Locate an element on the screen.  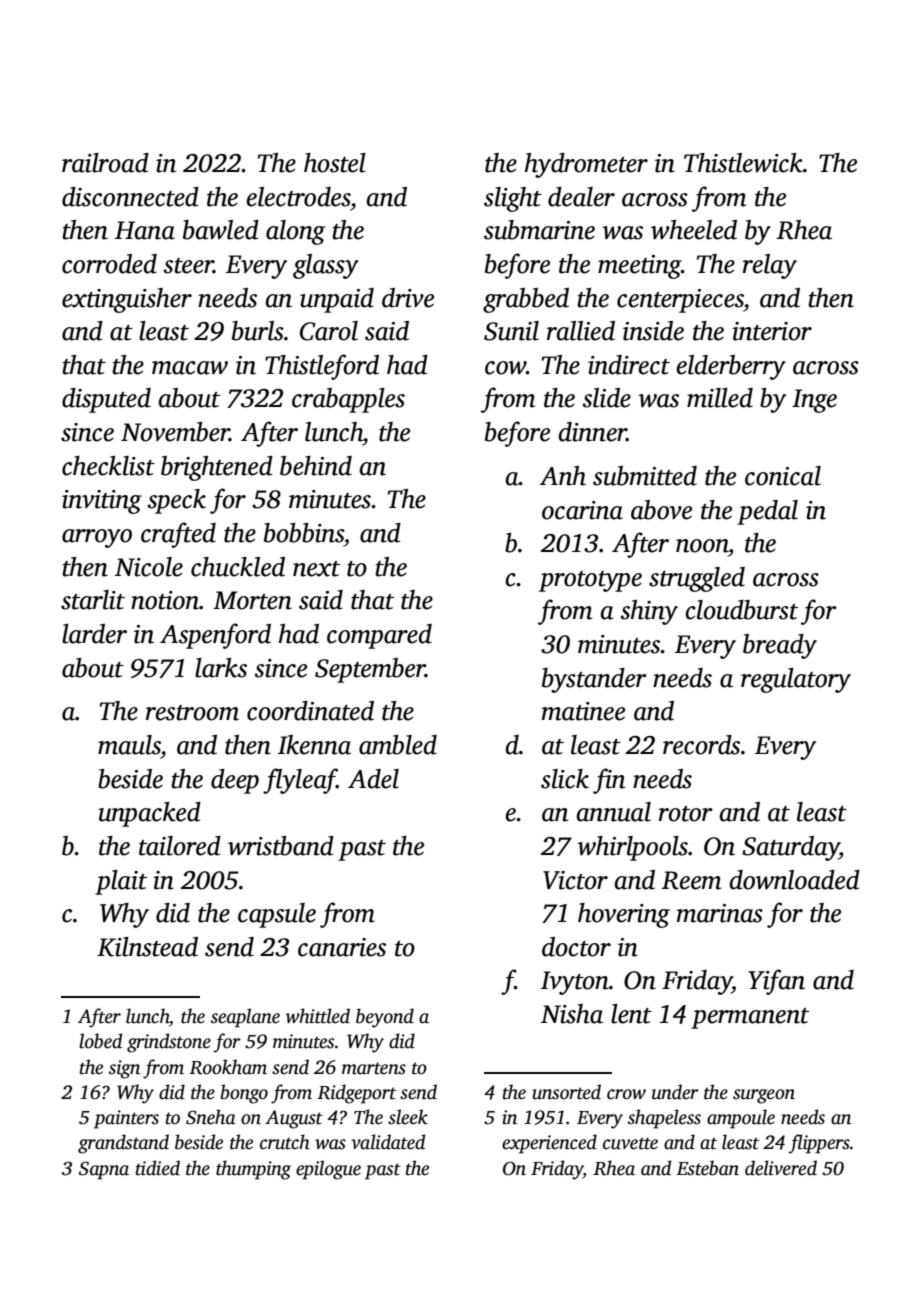
drive is located at coordinates (408, 298).
